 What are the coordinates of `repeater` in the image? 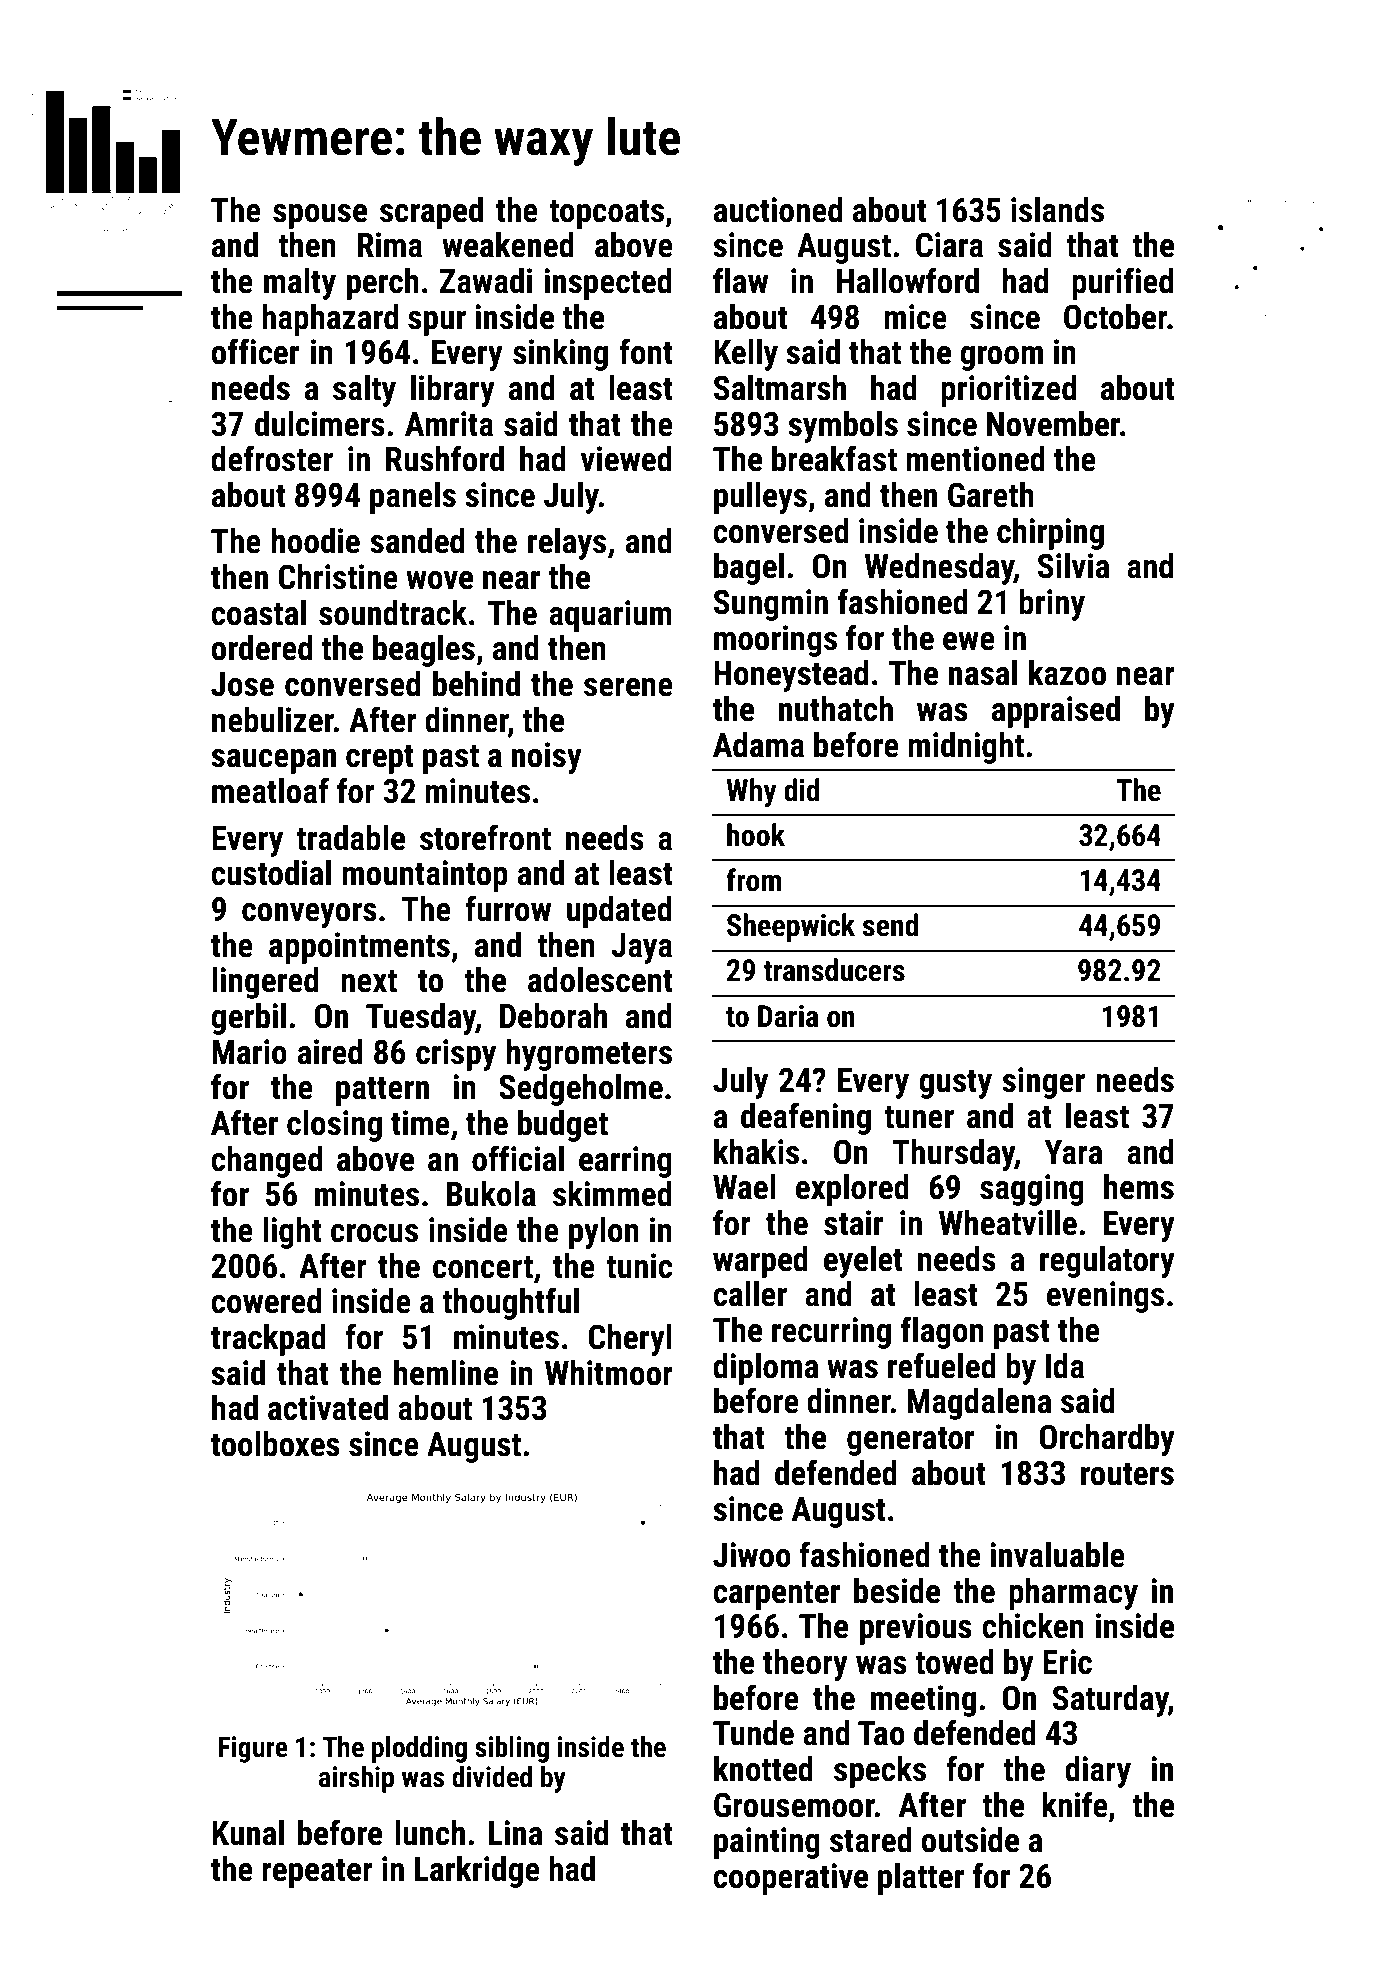 It's located at (317, 1873).
